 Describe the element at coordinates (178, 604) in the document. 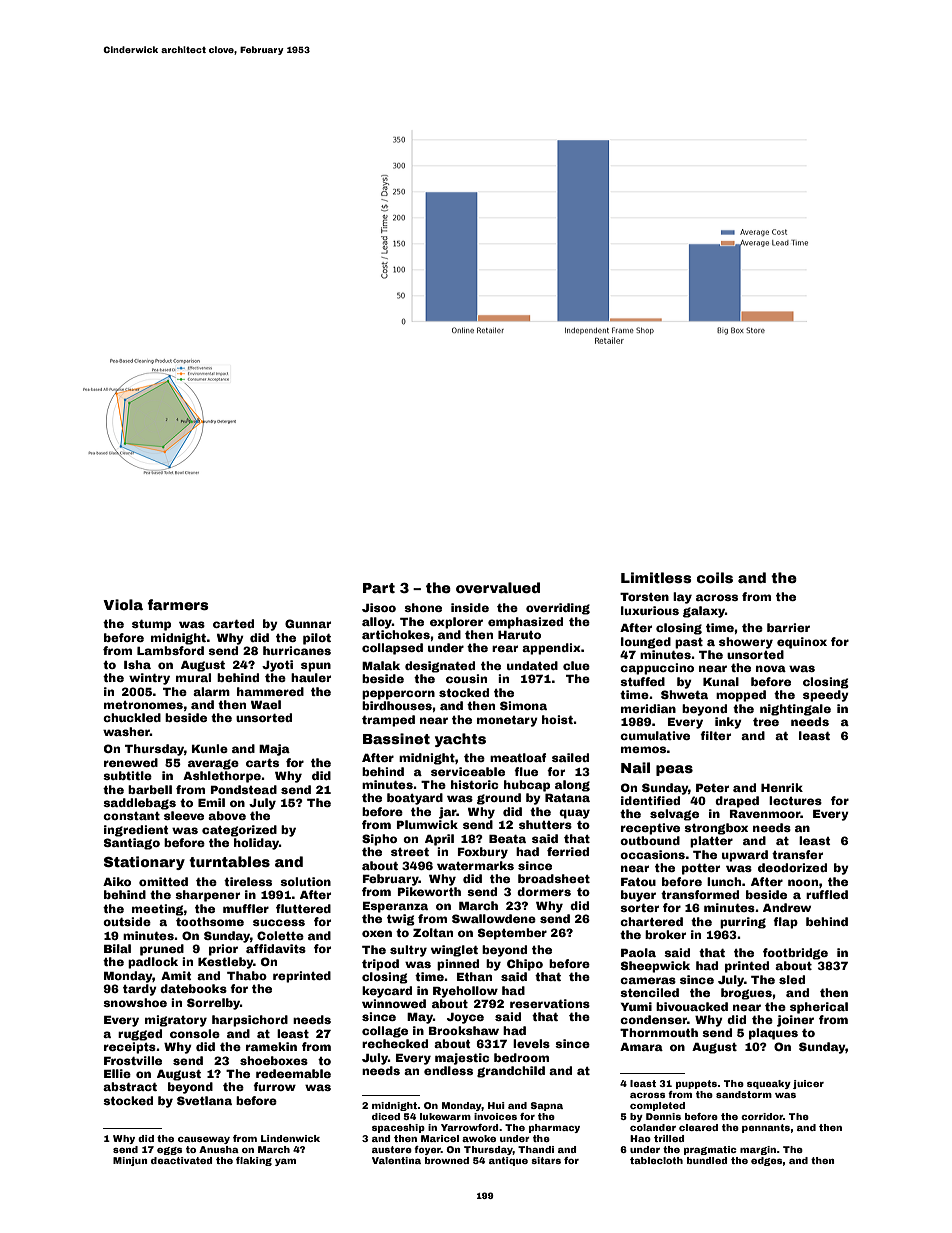

I see `farmers` at that location.
